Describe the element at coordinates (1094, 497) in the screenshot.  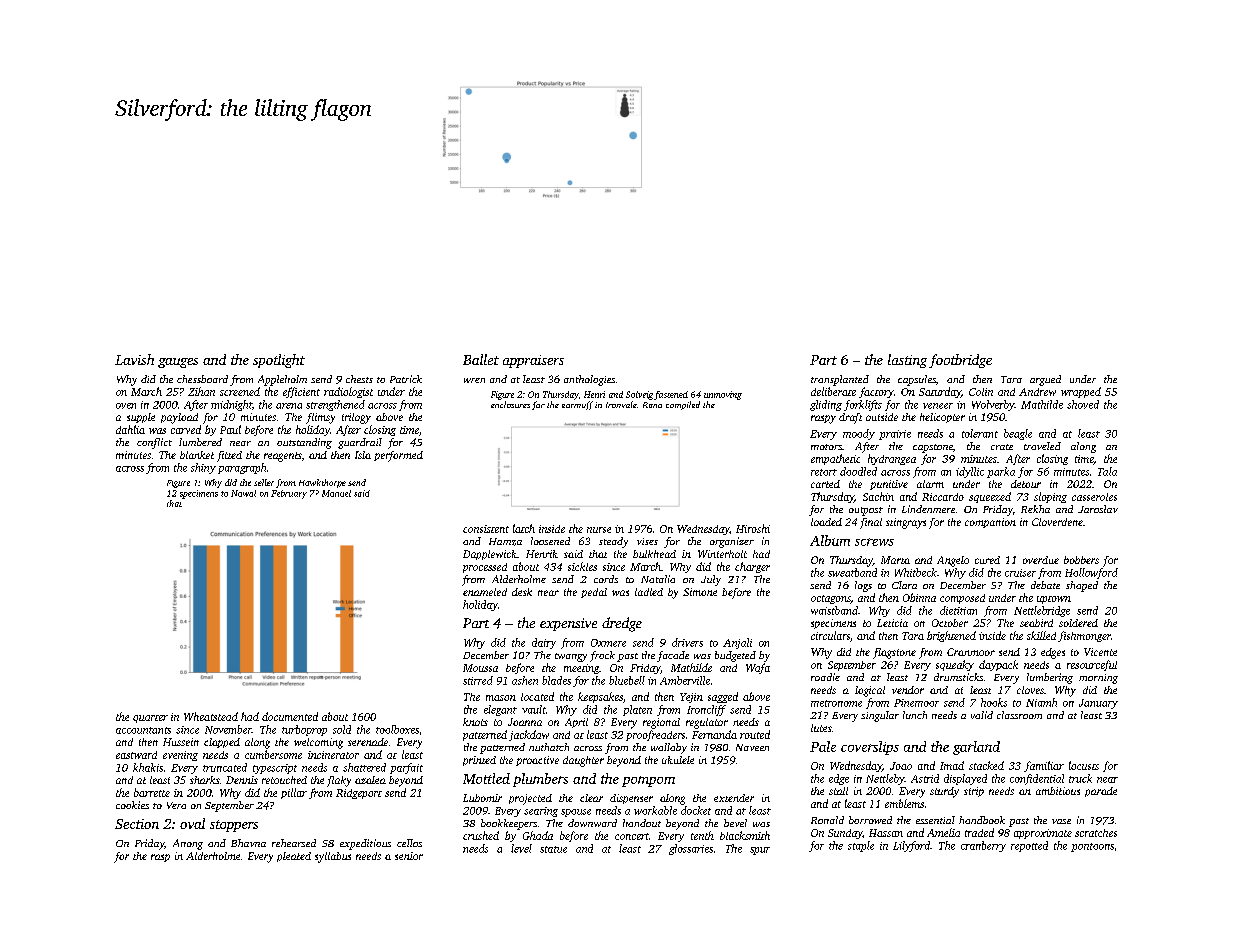
I see `casseroles` at that location.
